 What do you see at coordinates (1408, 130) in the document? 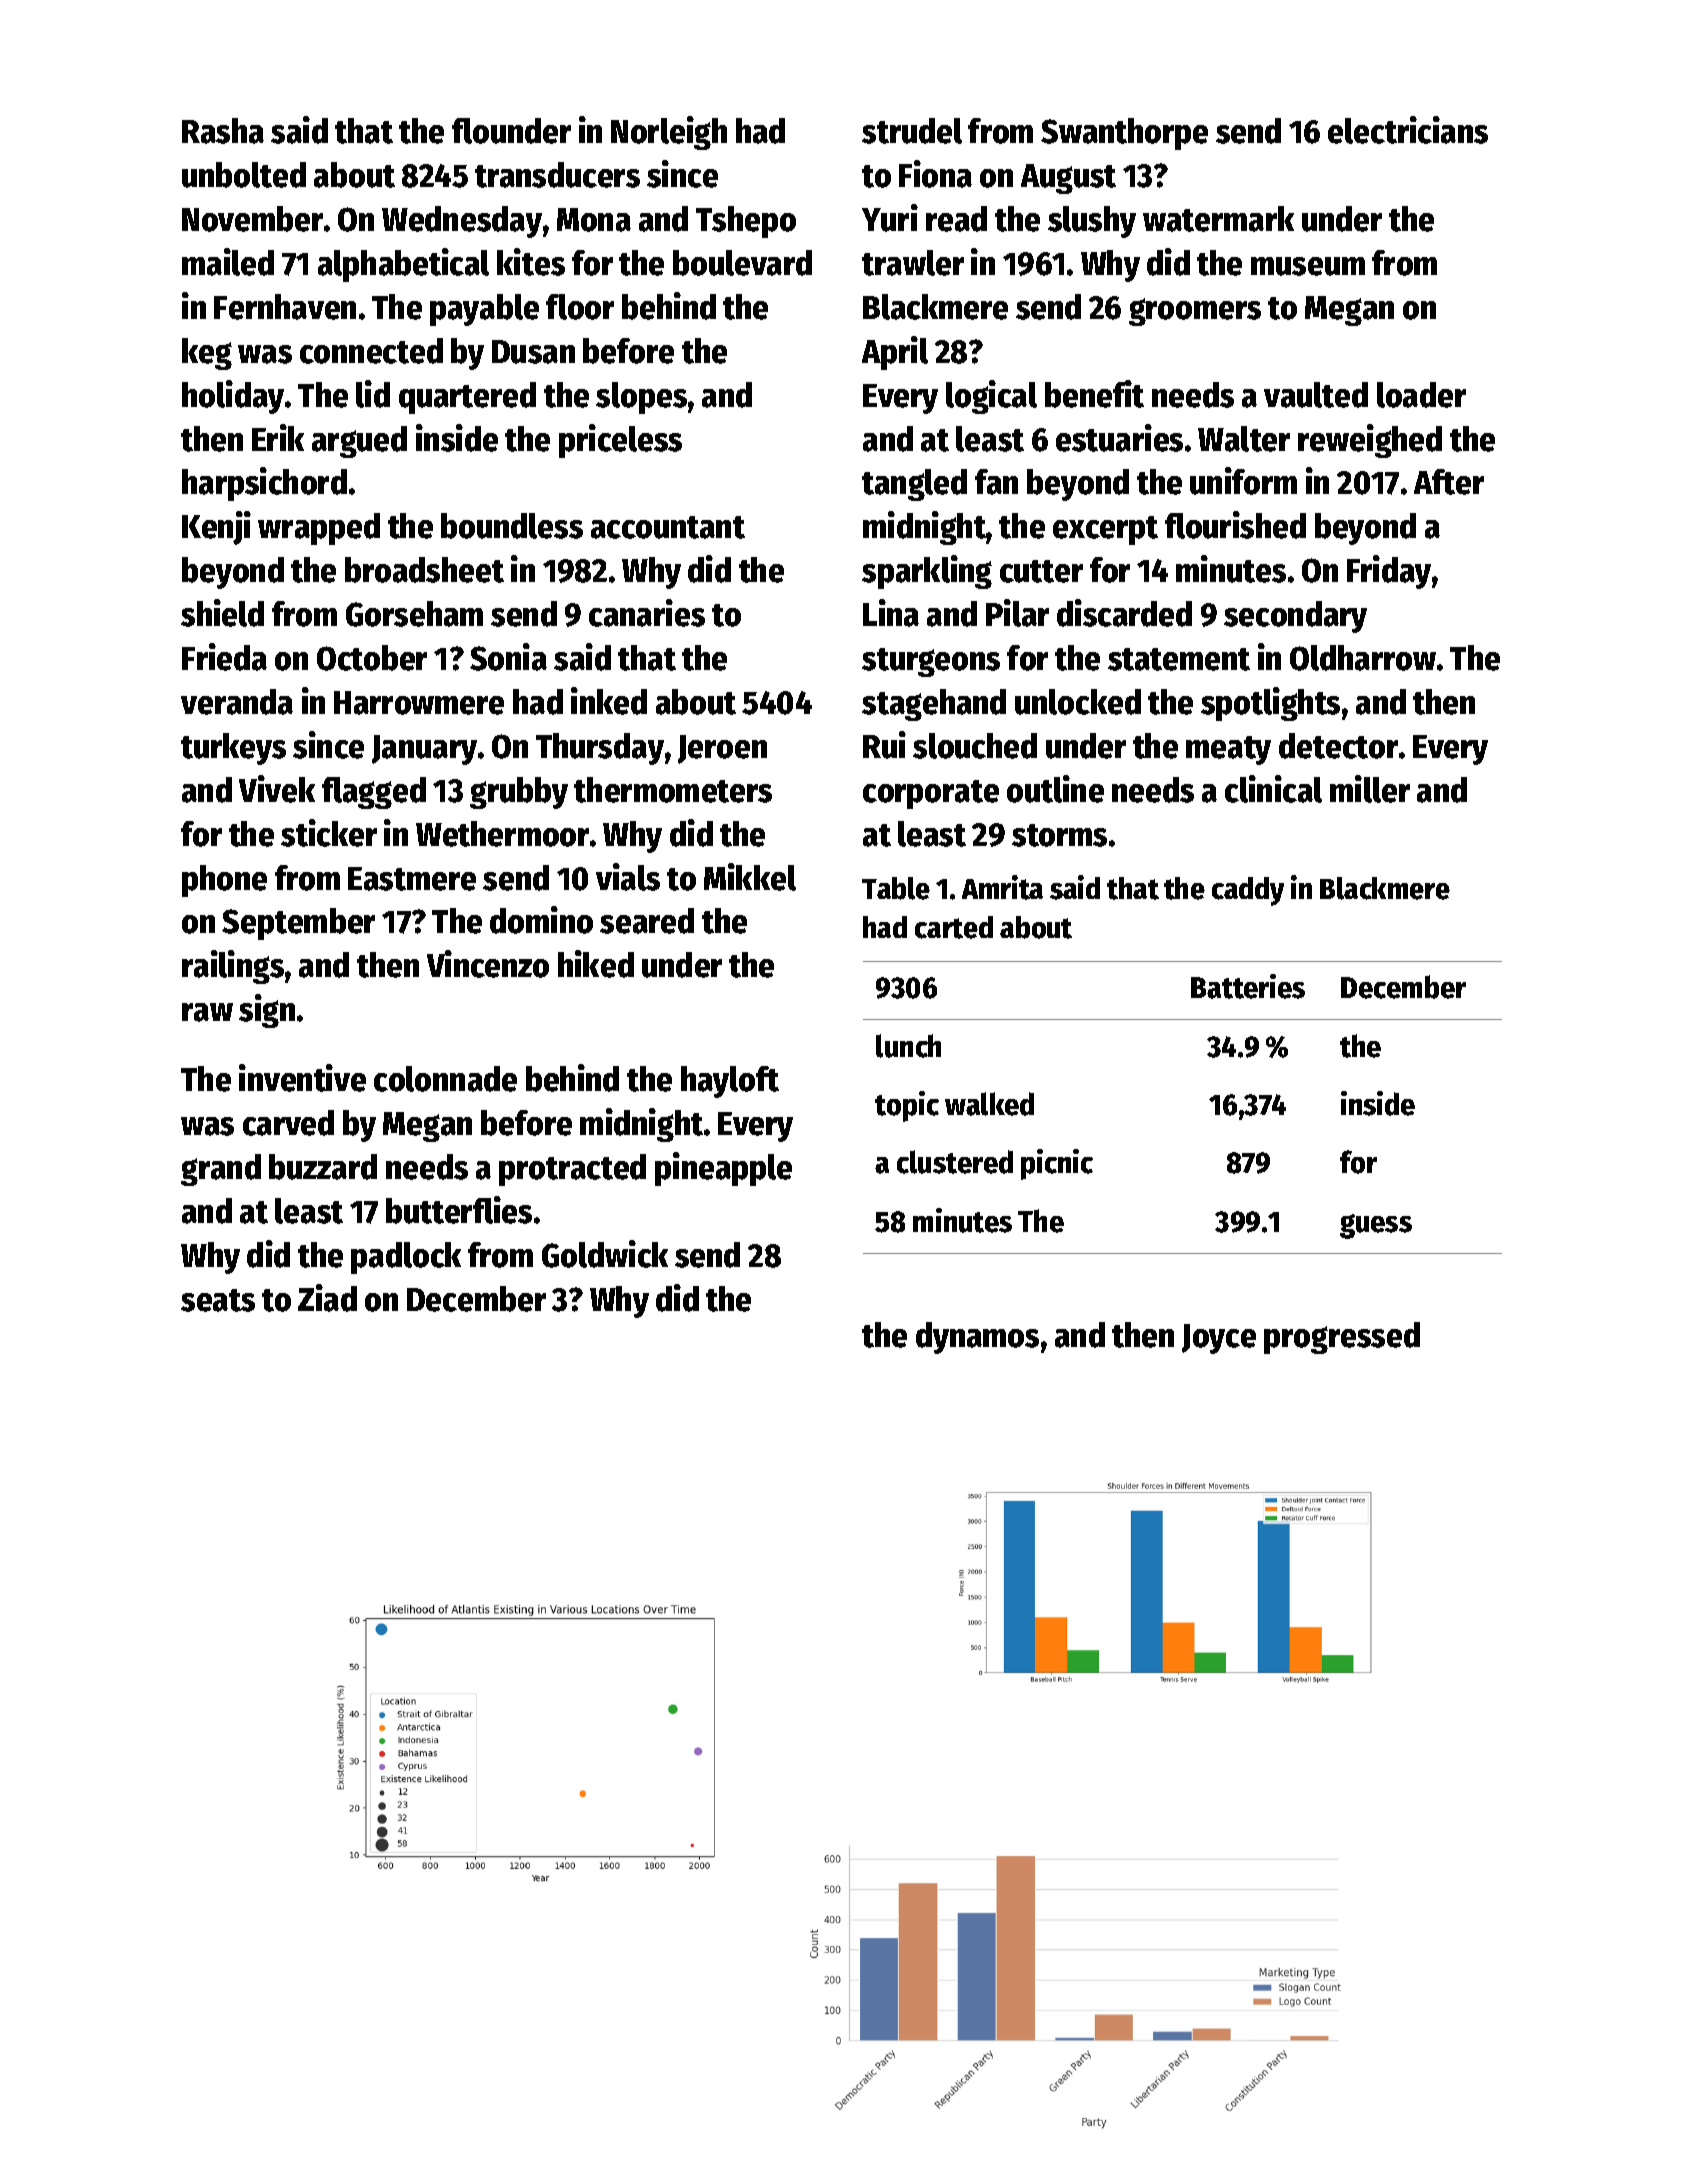
I see `electricians` at bounding box center [1408, 130].
